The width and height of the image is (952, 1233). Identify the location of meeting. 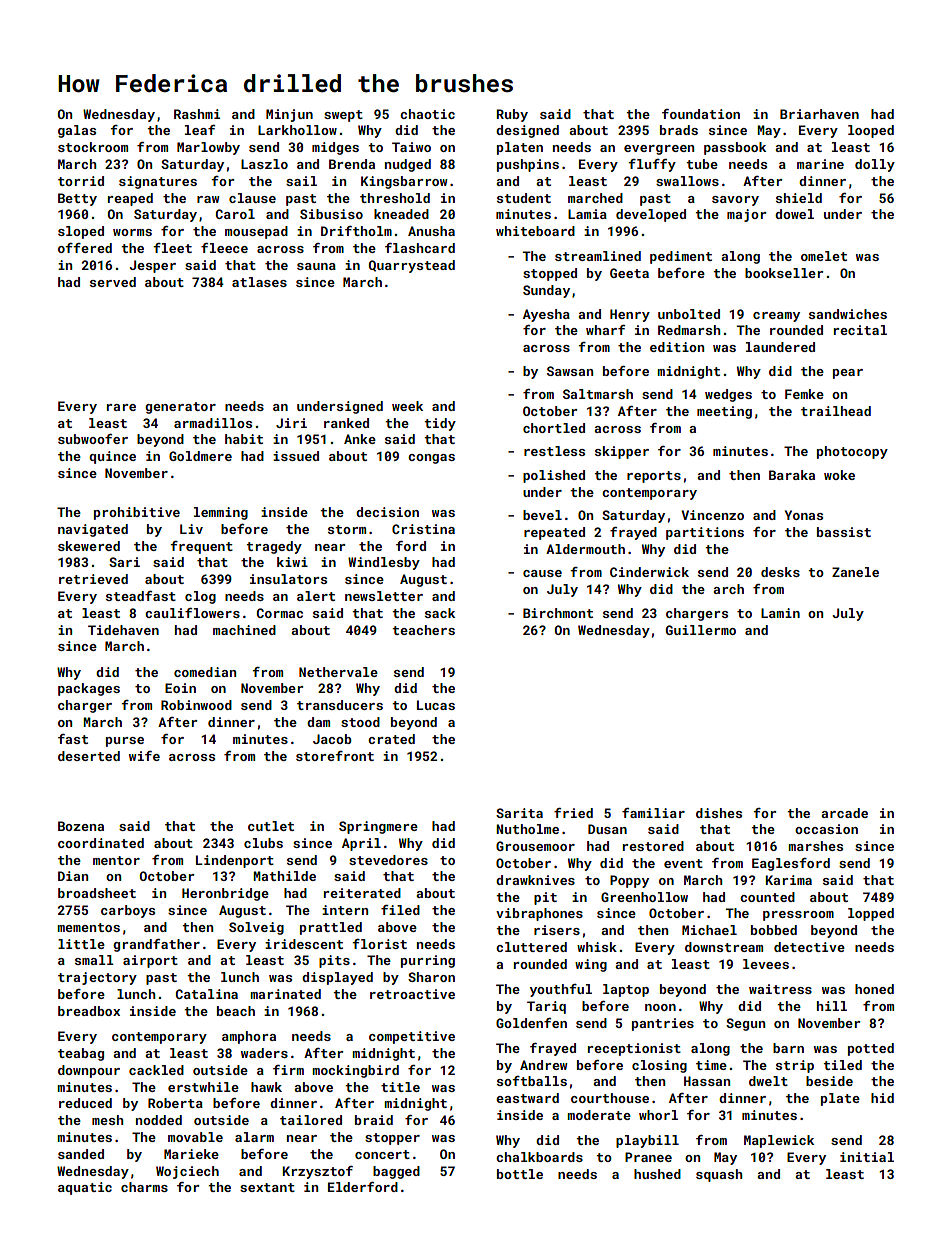
(724, 412).
